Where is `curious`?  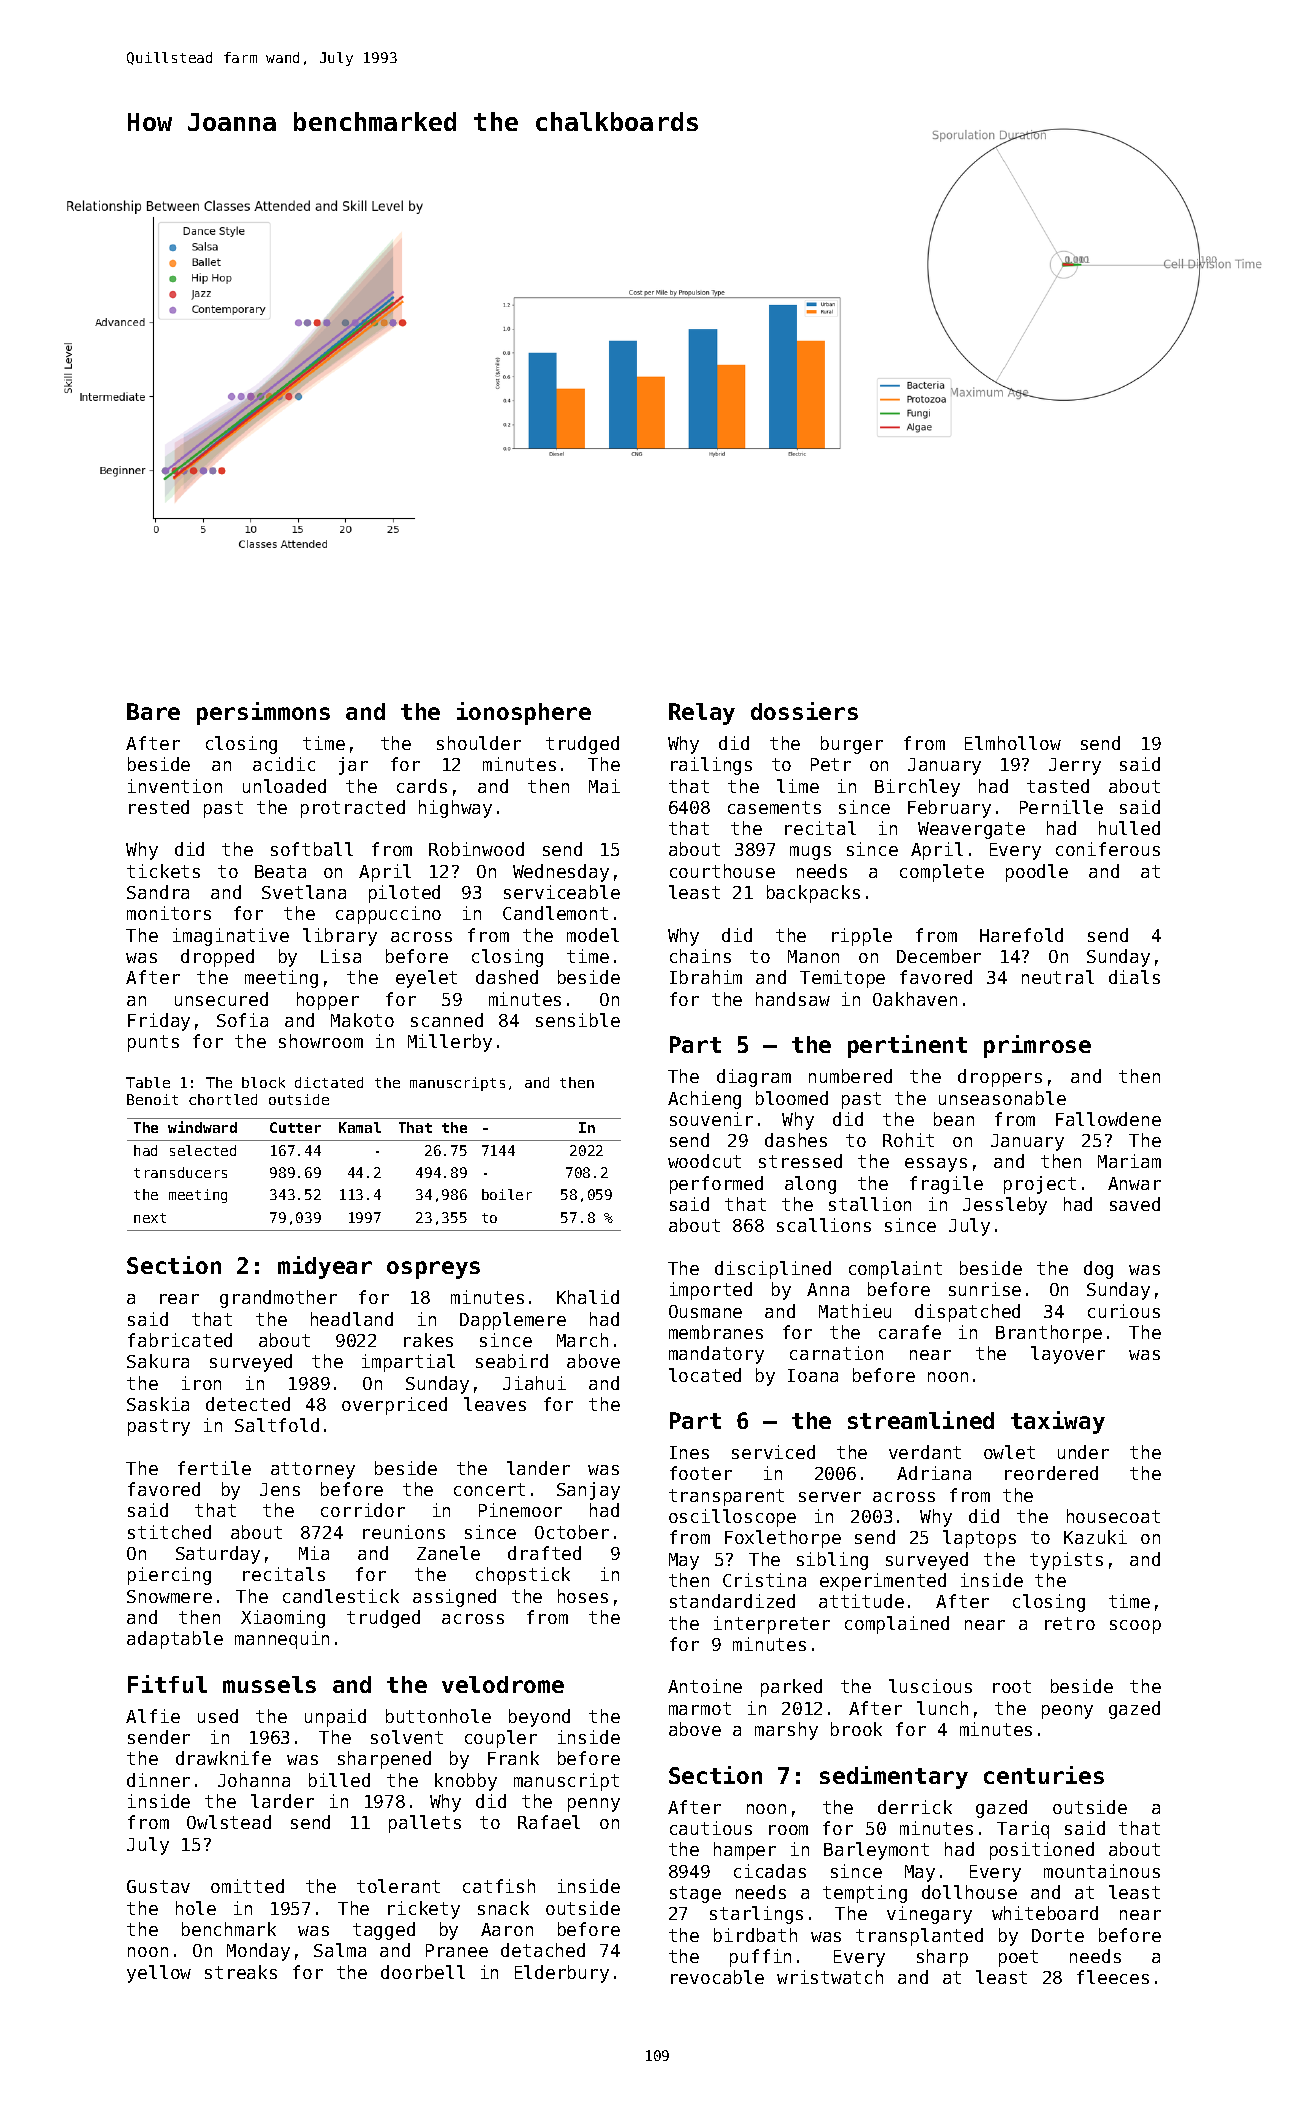
curious is located at coordinates (1124, 1311).
